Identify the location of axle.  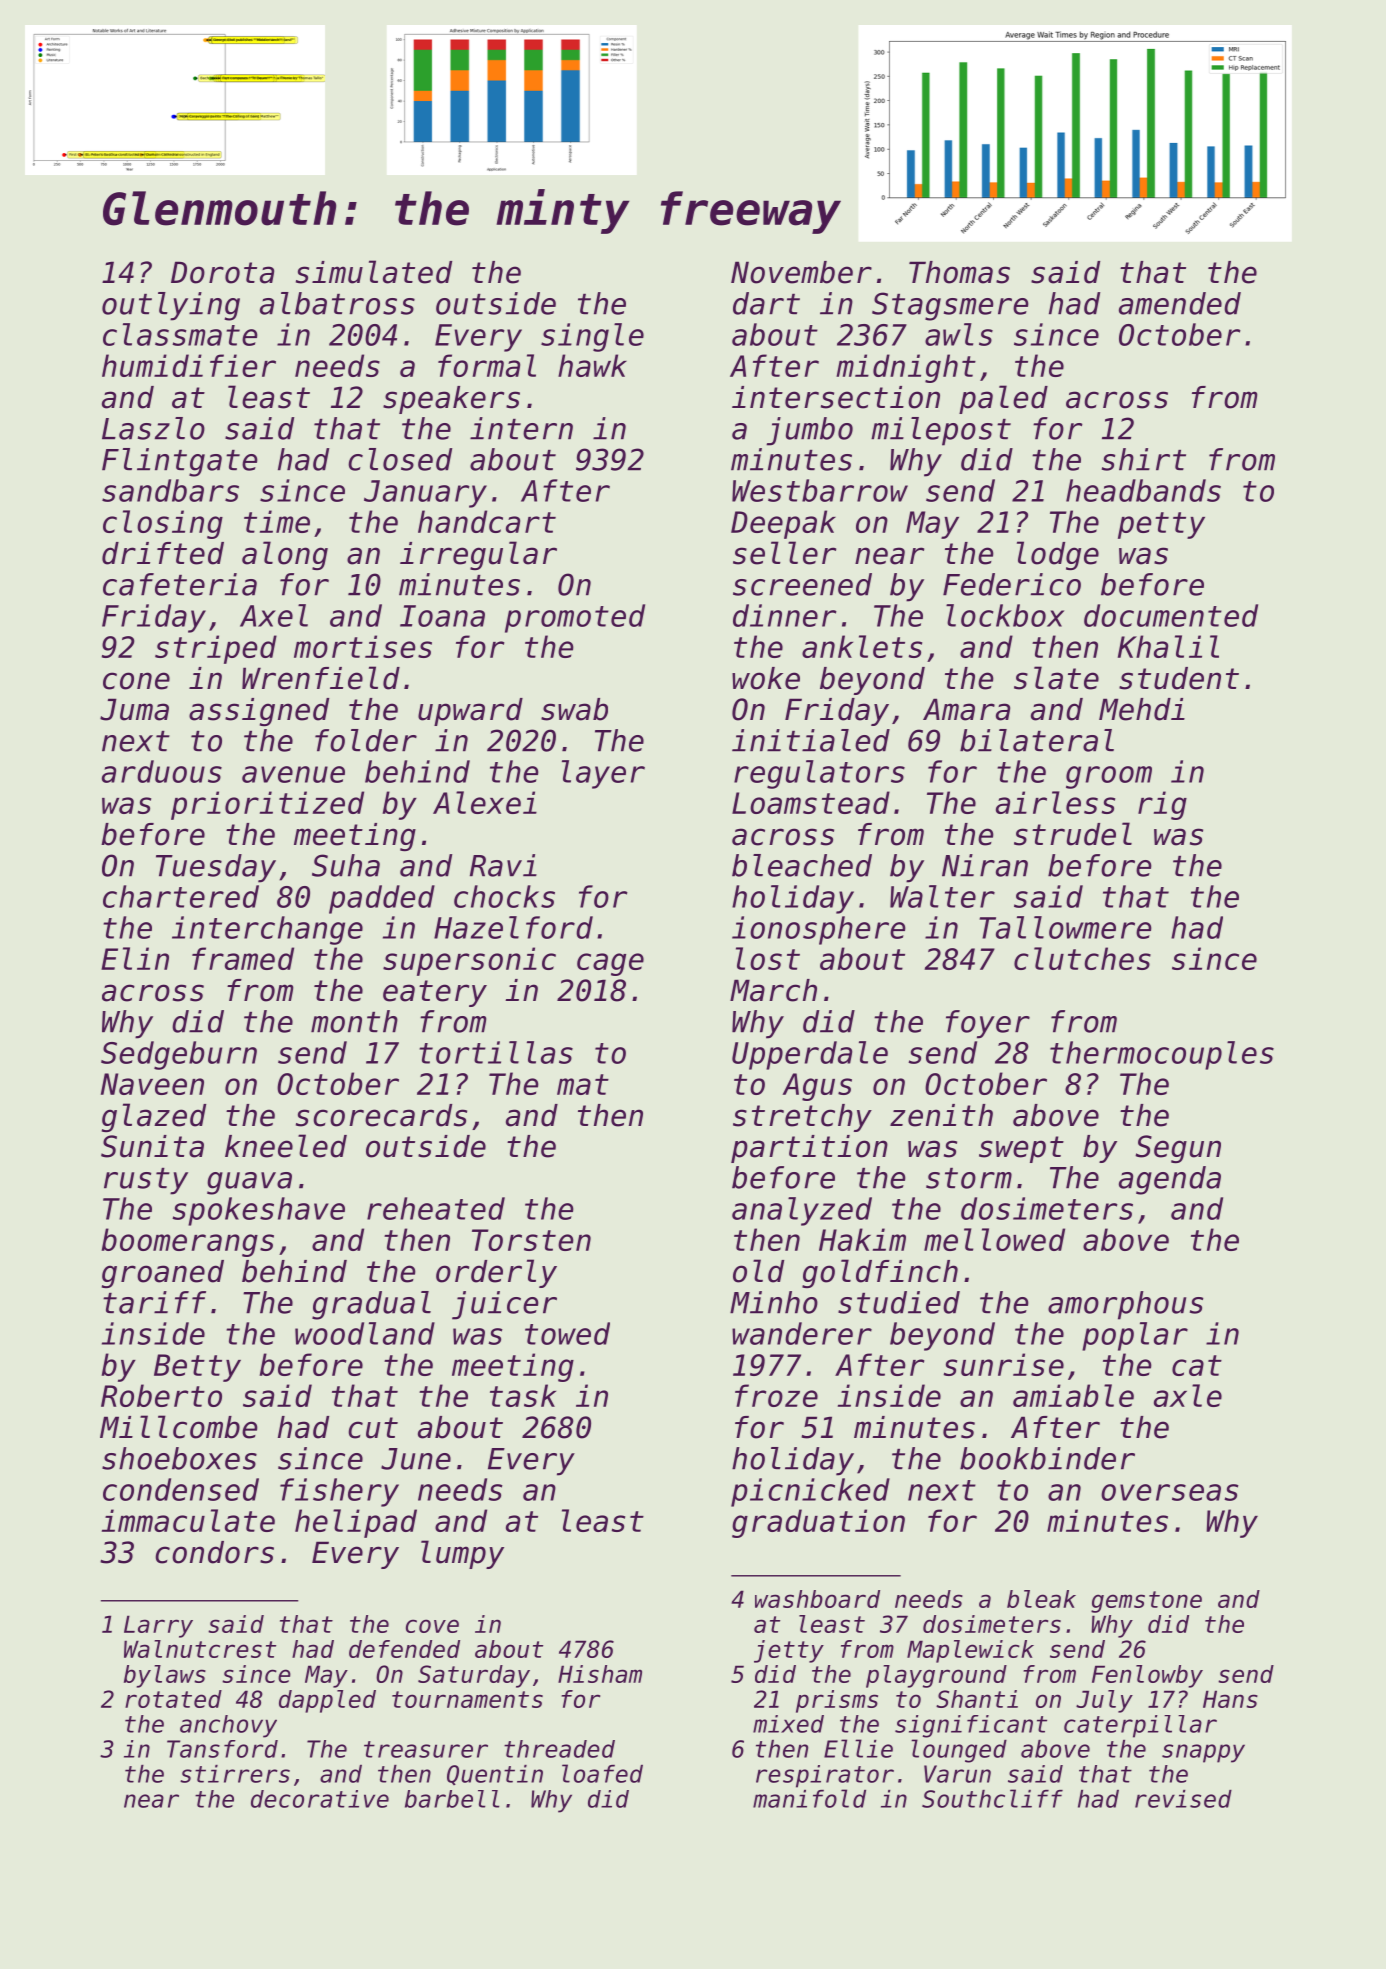
(1188, 1395).
